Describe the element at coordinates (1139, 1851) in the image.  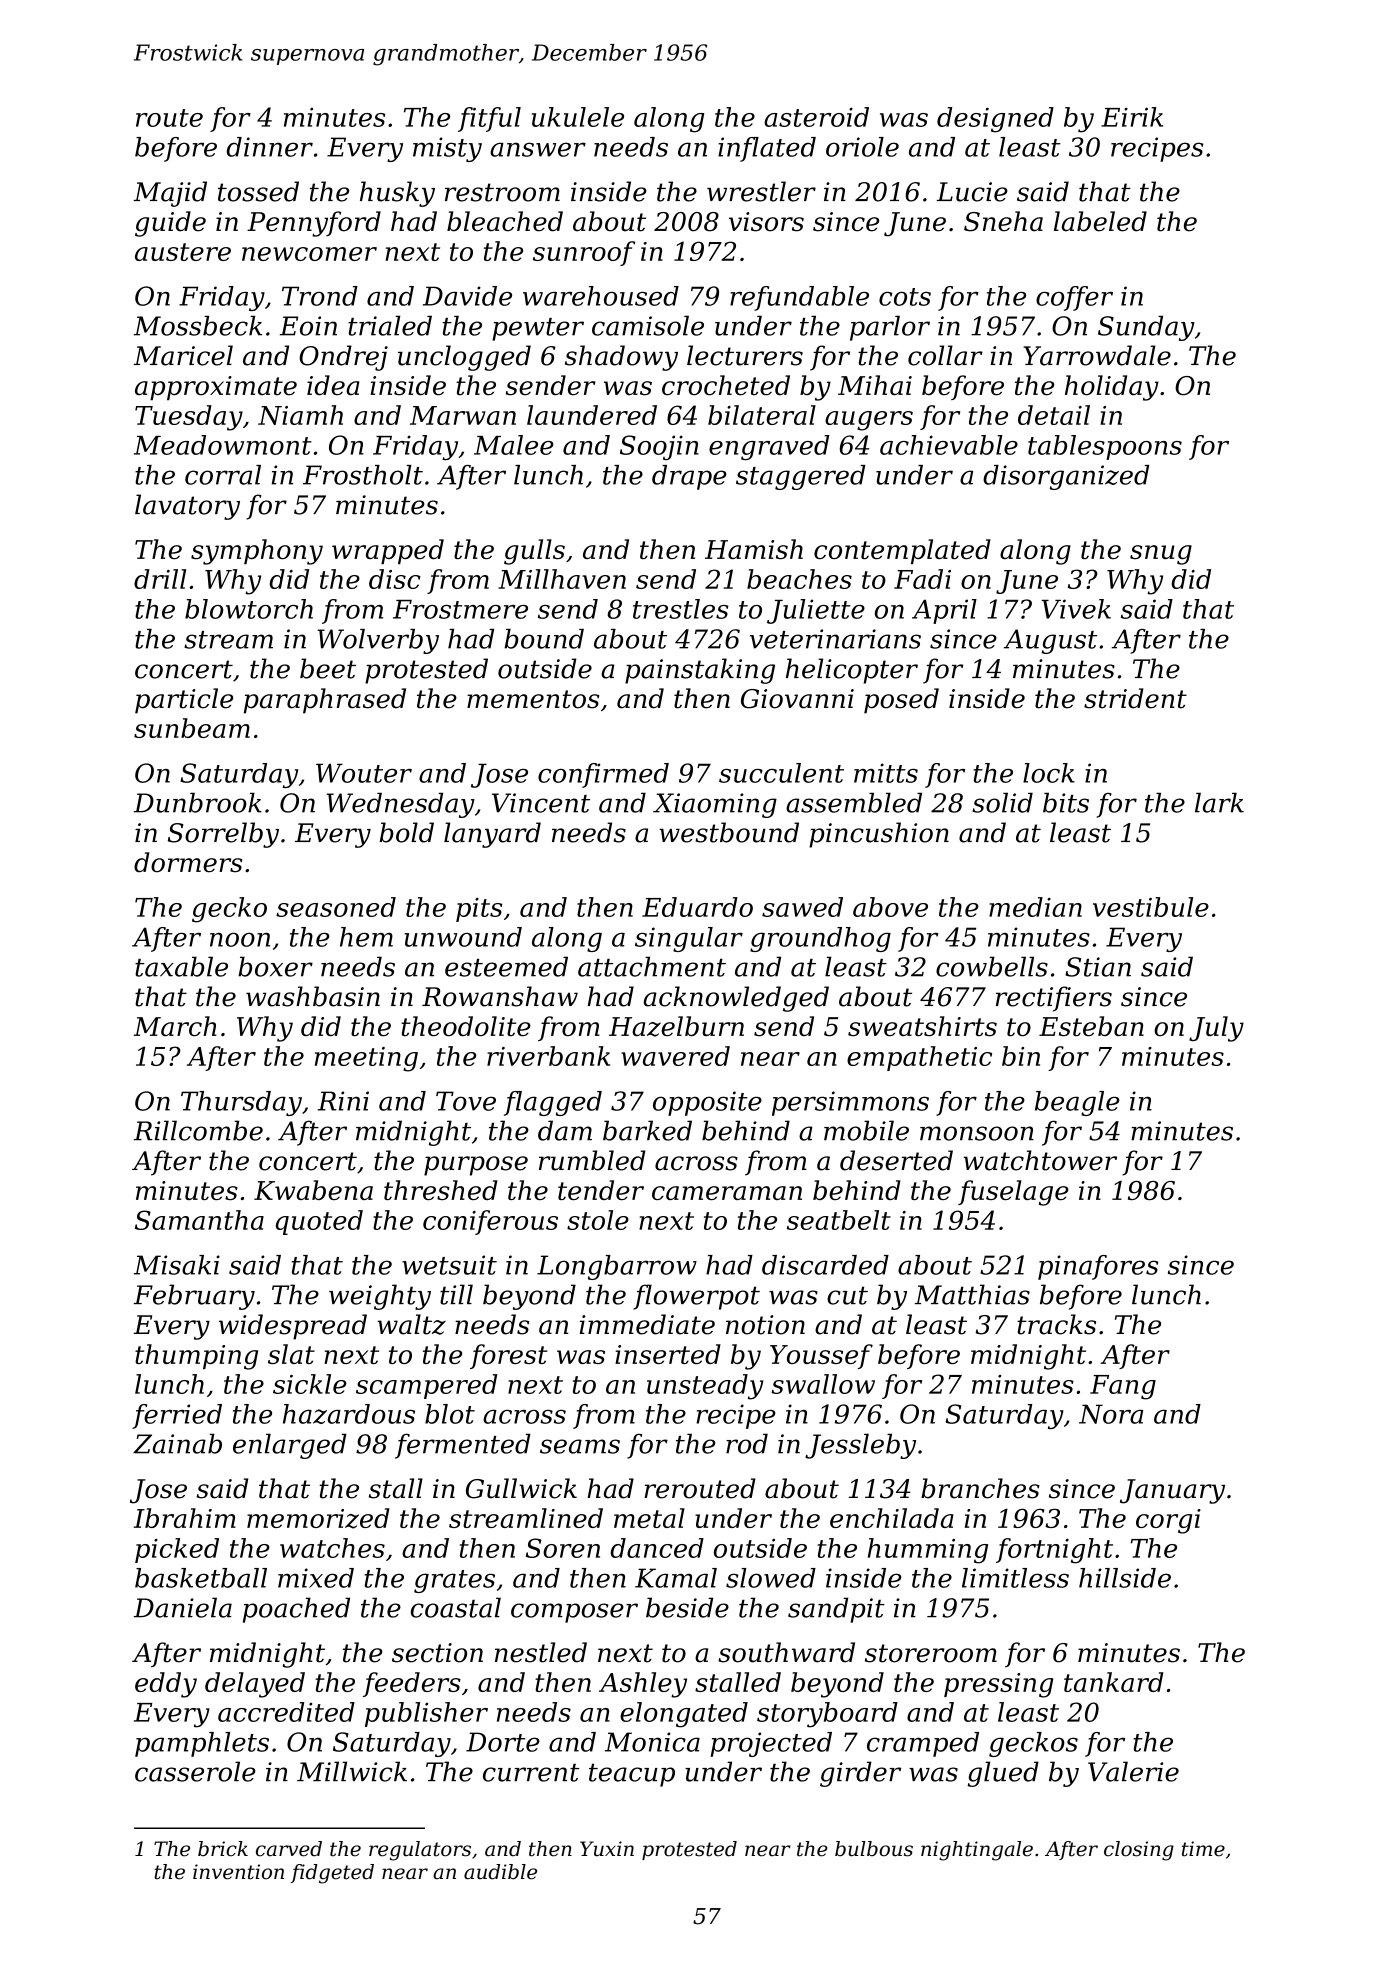
I see `closing` at that location.
